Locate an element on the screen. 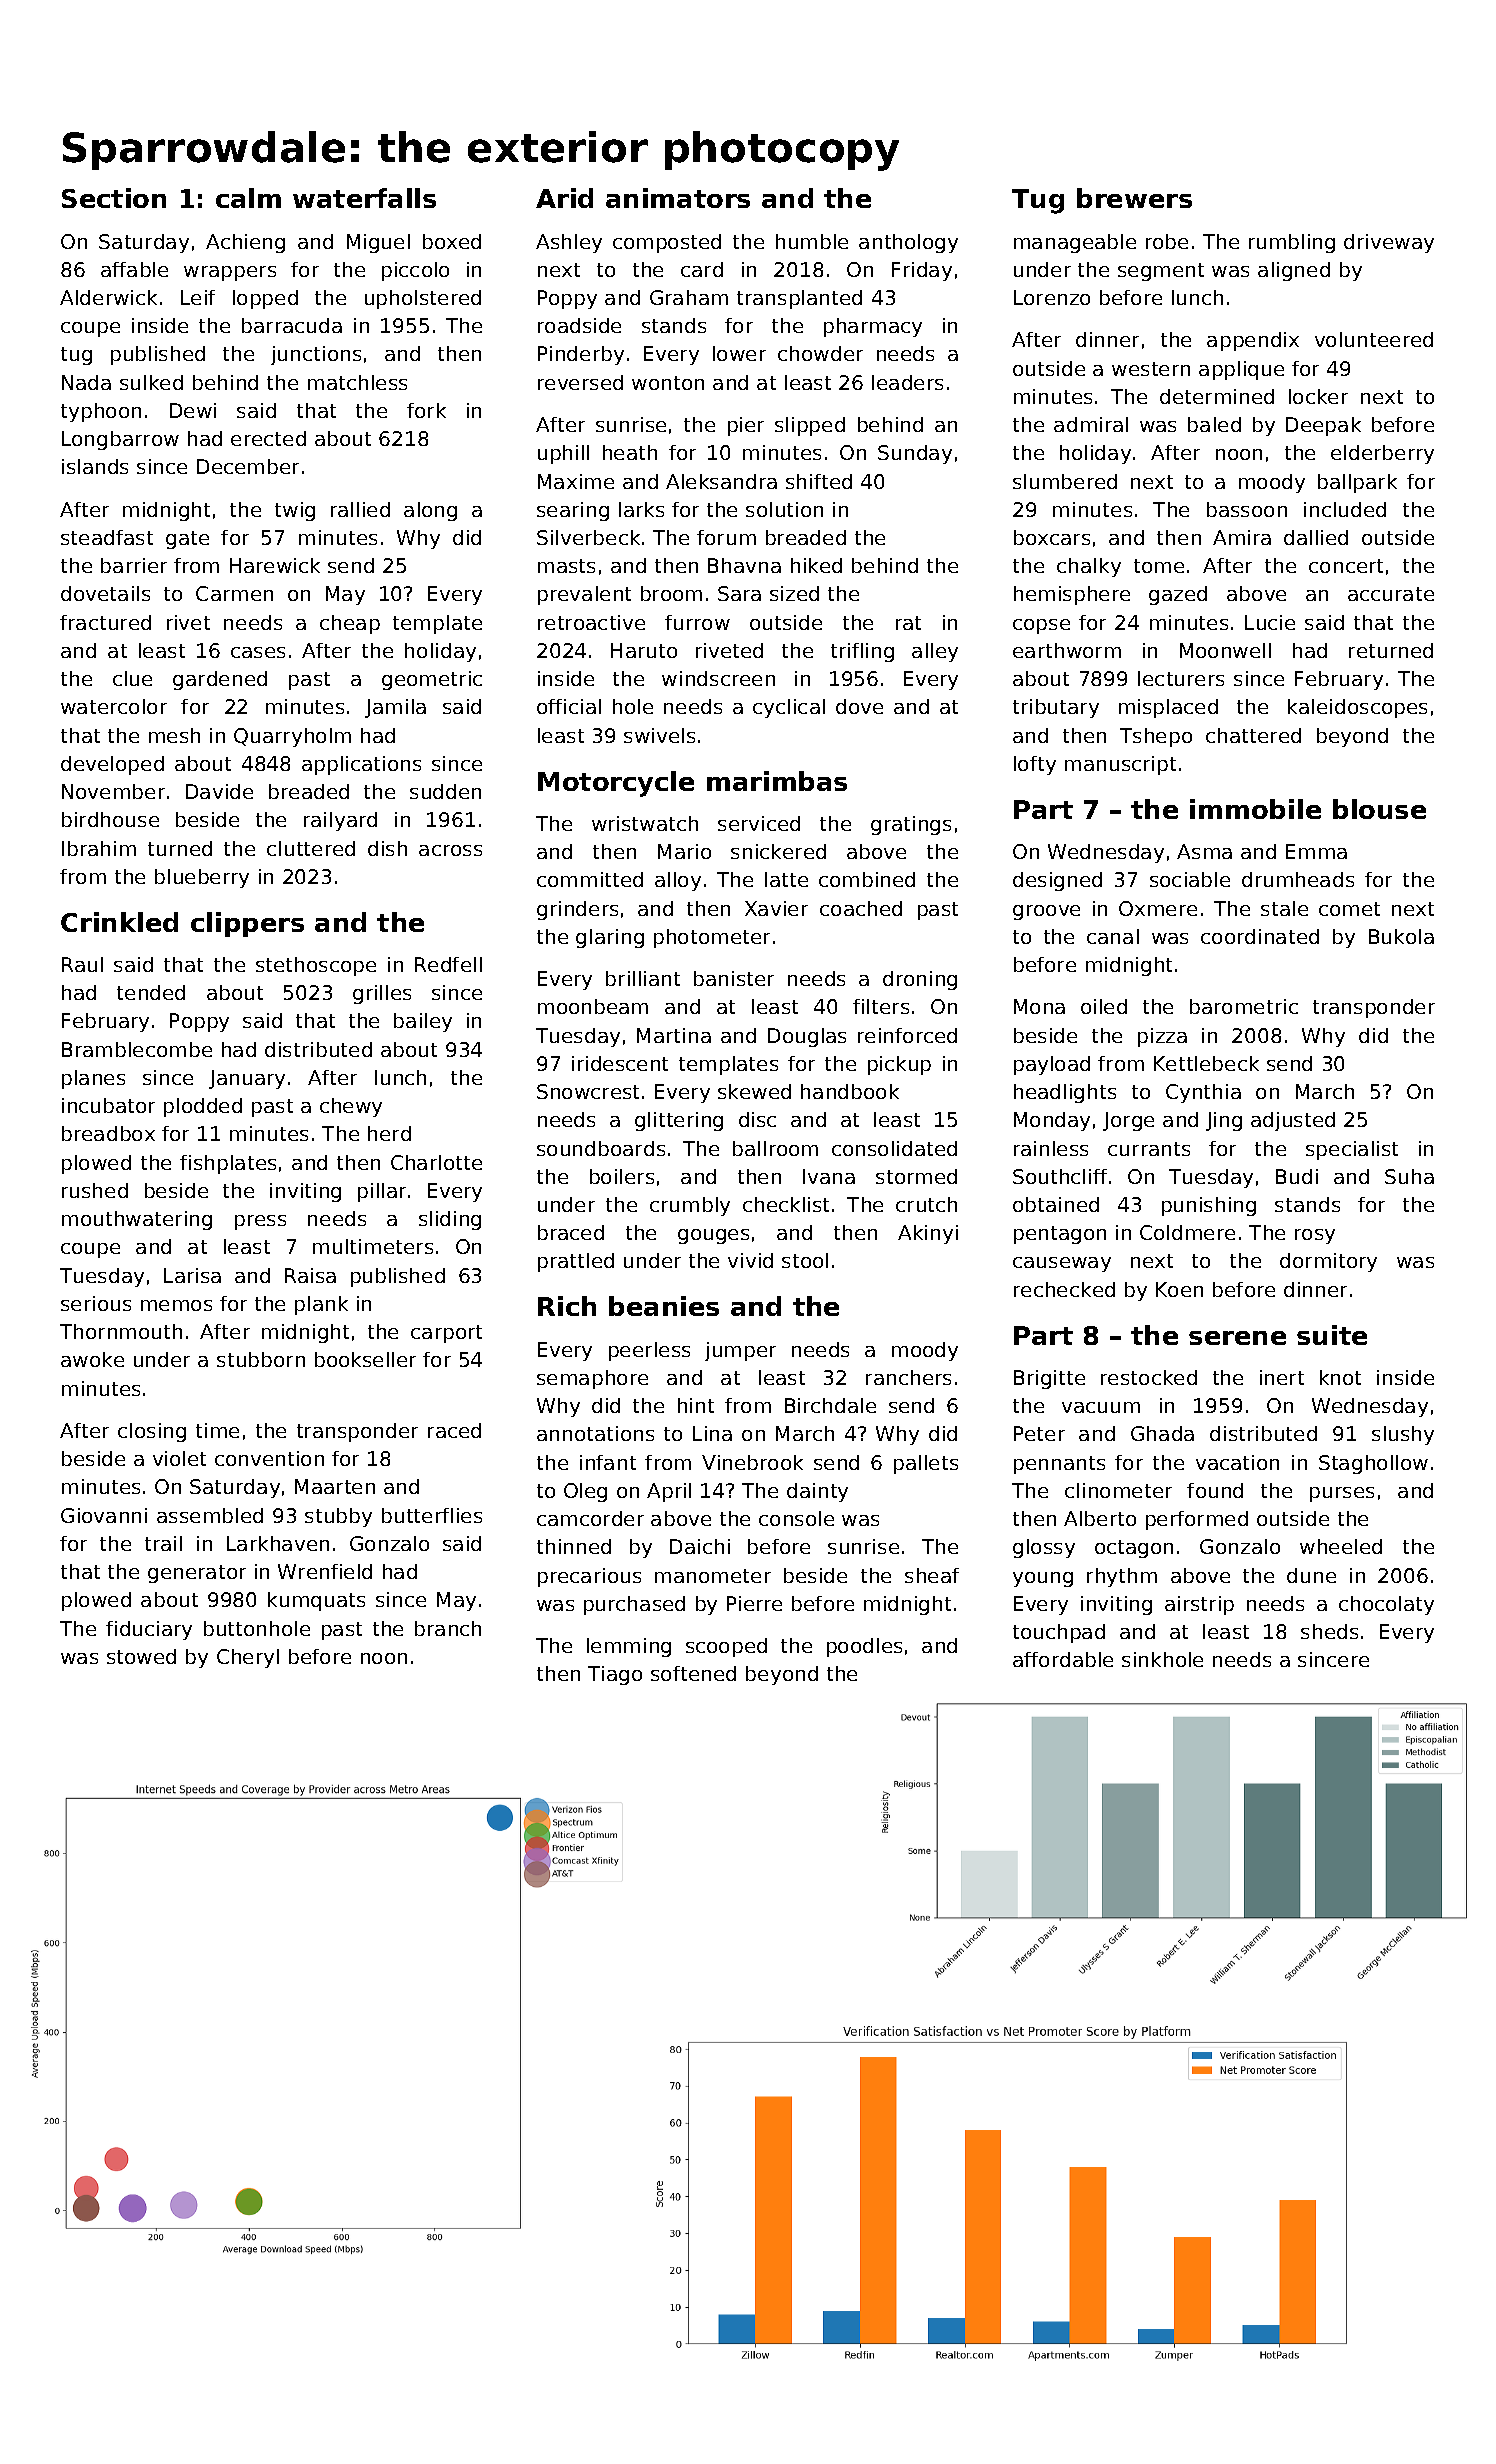  Emma is located at coordinates (1316, 851).
